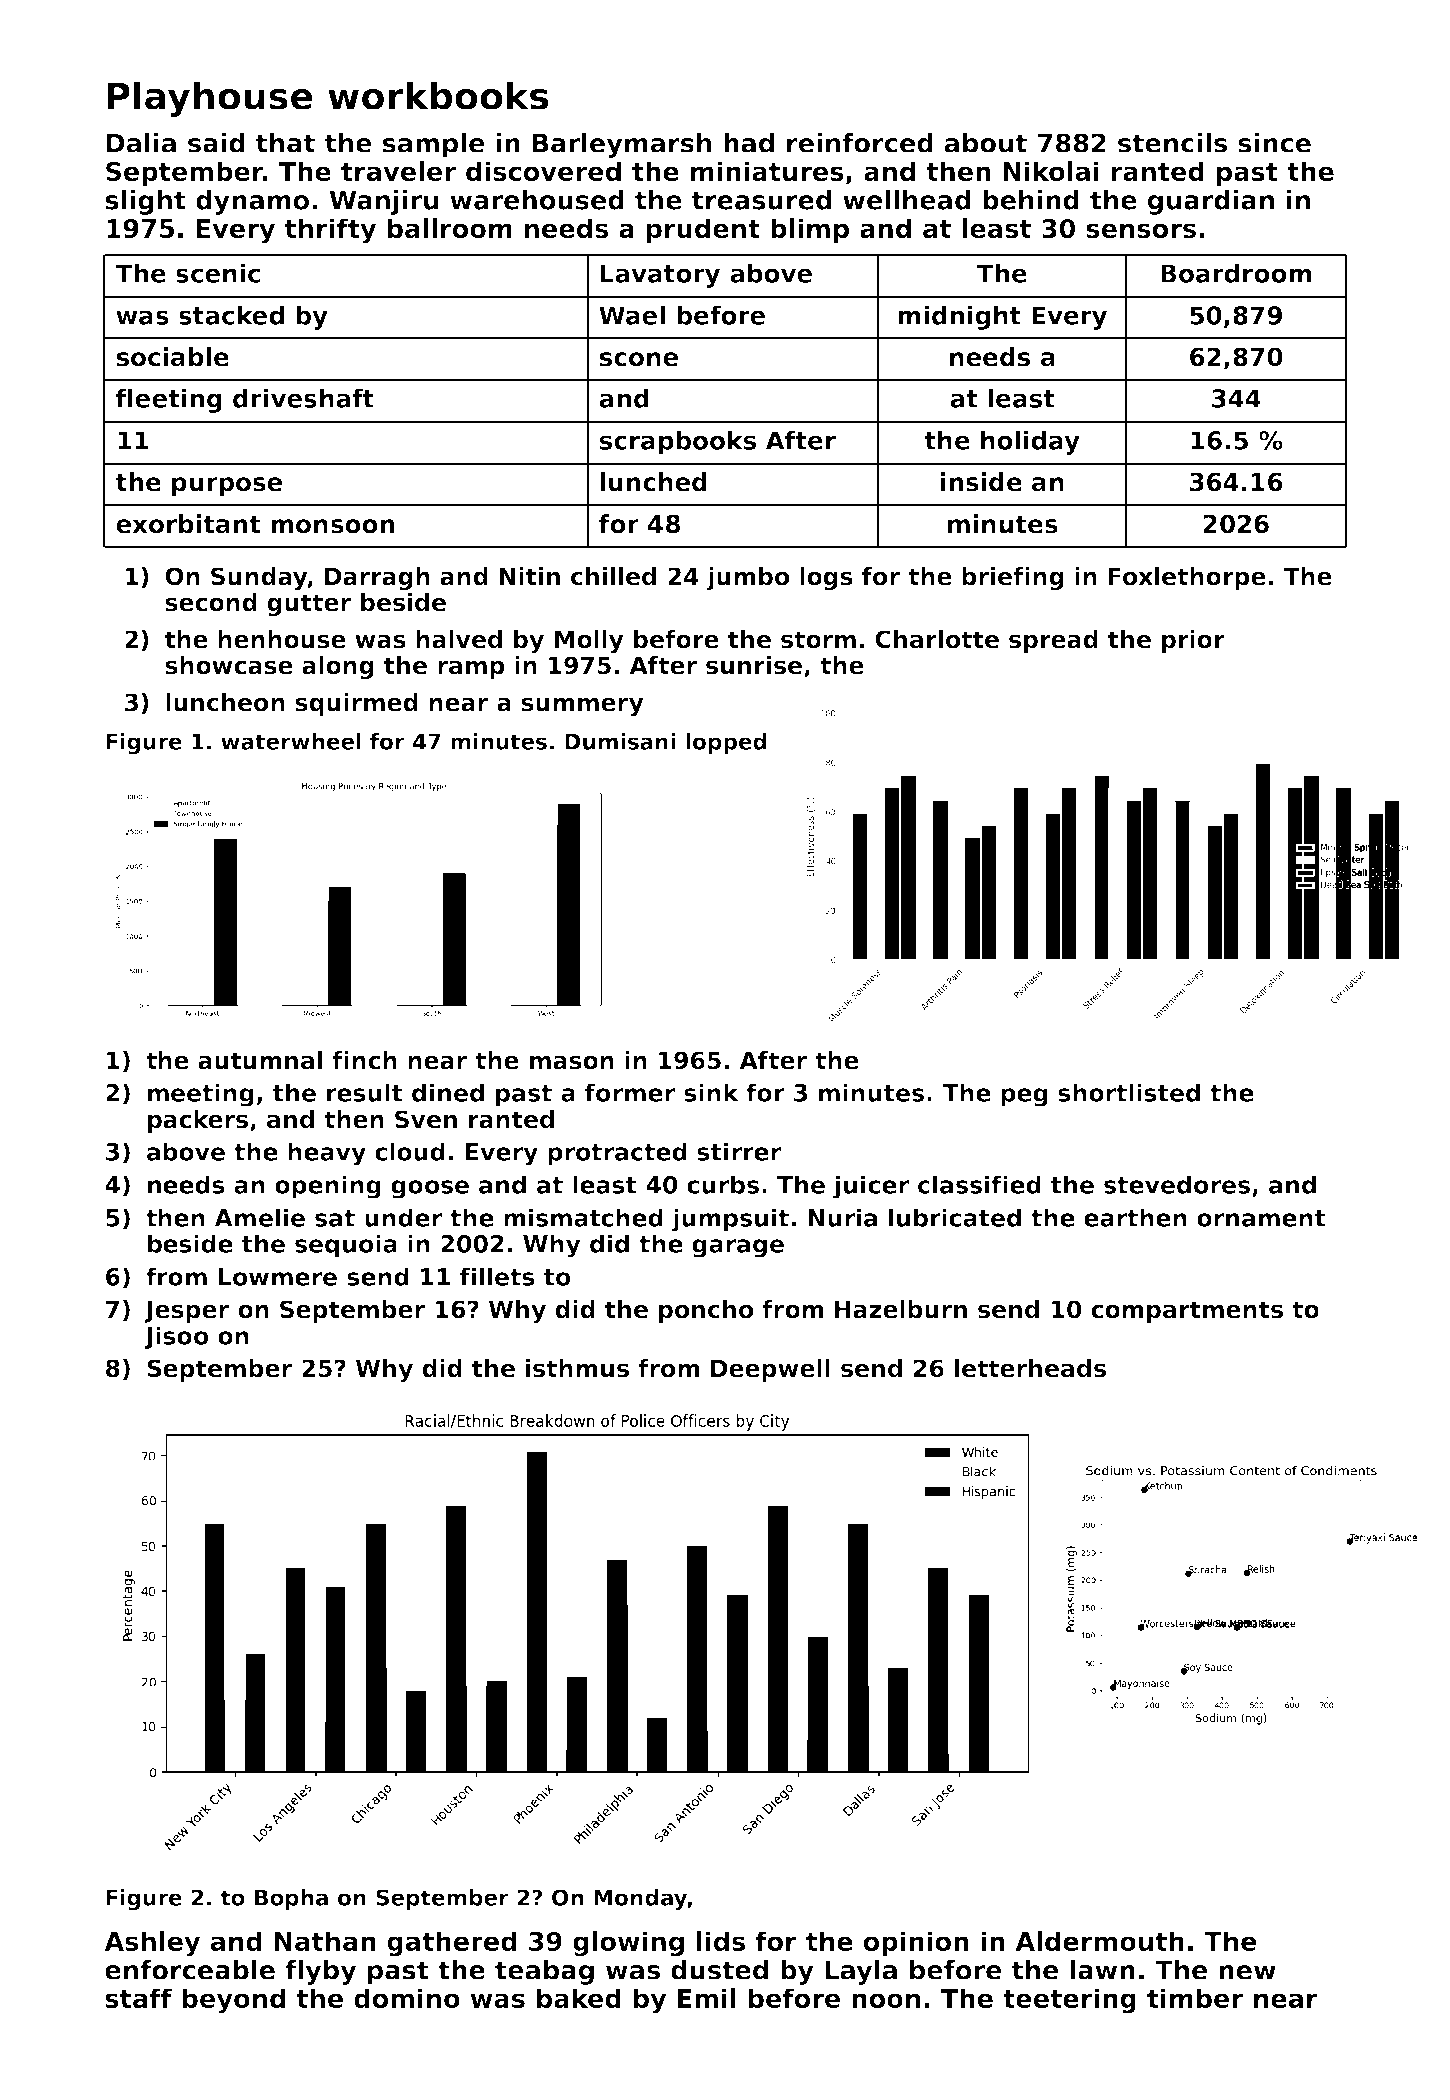 The image size is (1450, 2100). I want to click on briefing, so click(1013, 578).
